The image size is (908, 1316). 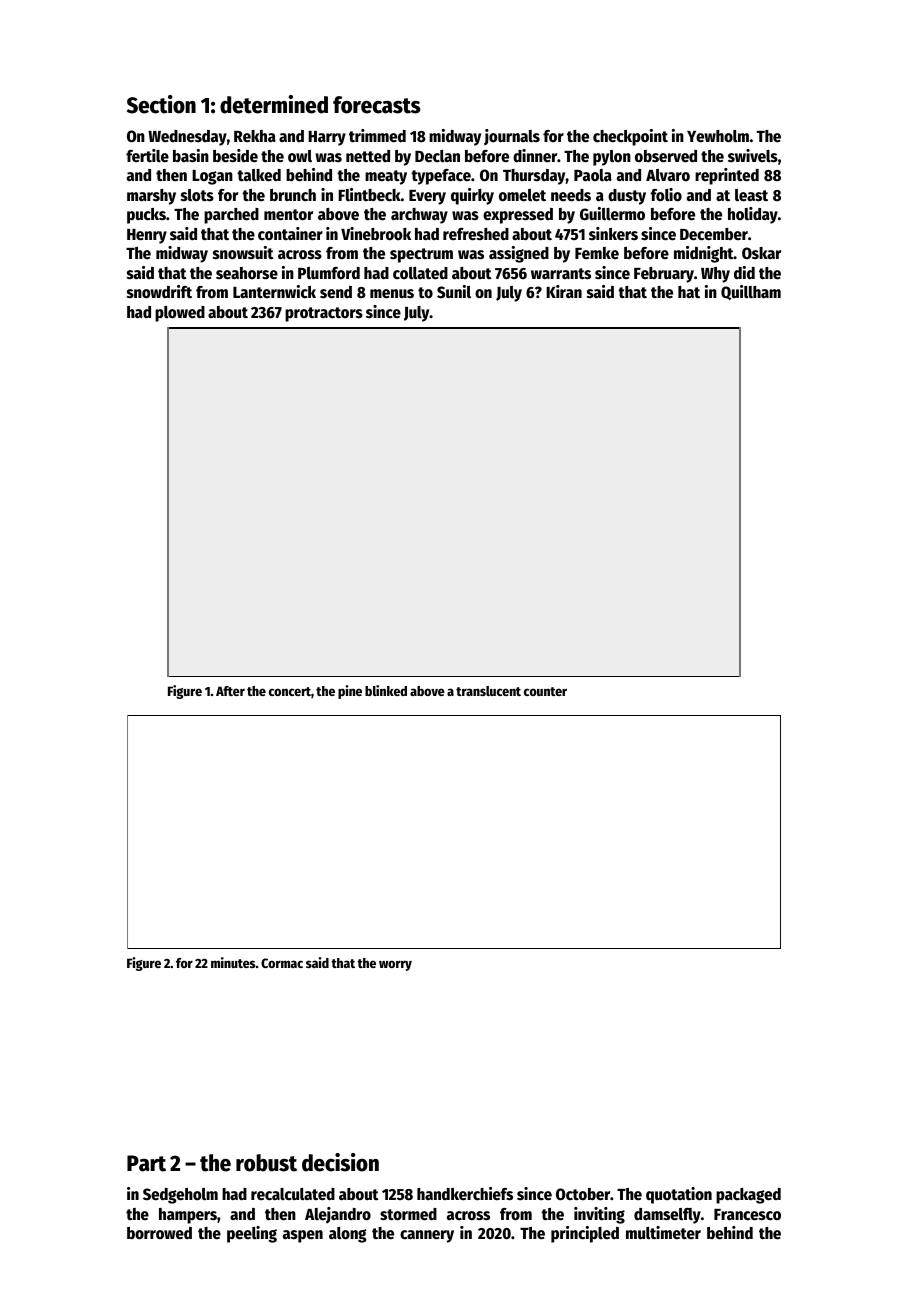 I want to click on pine, so click(x=350, y=692).
